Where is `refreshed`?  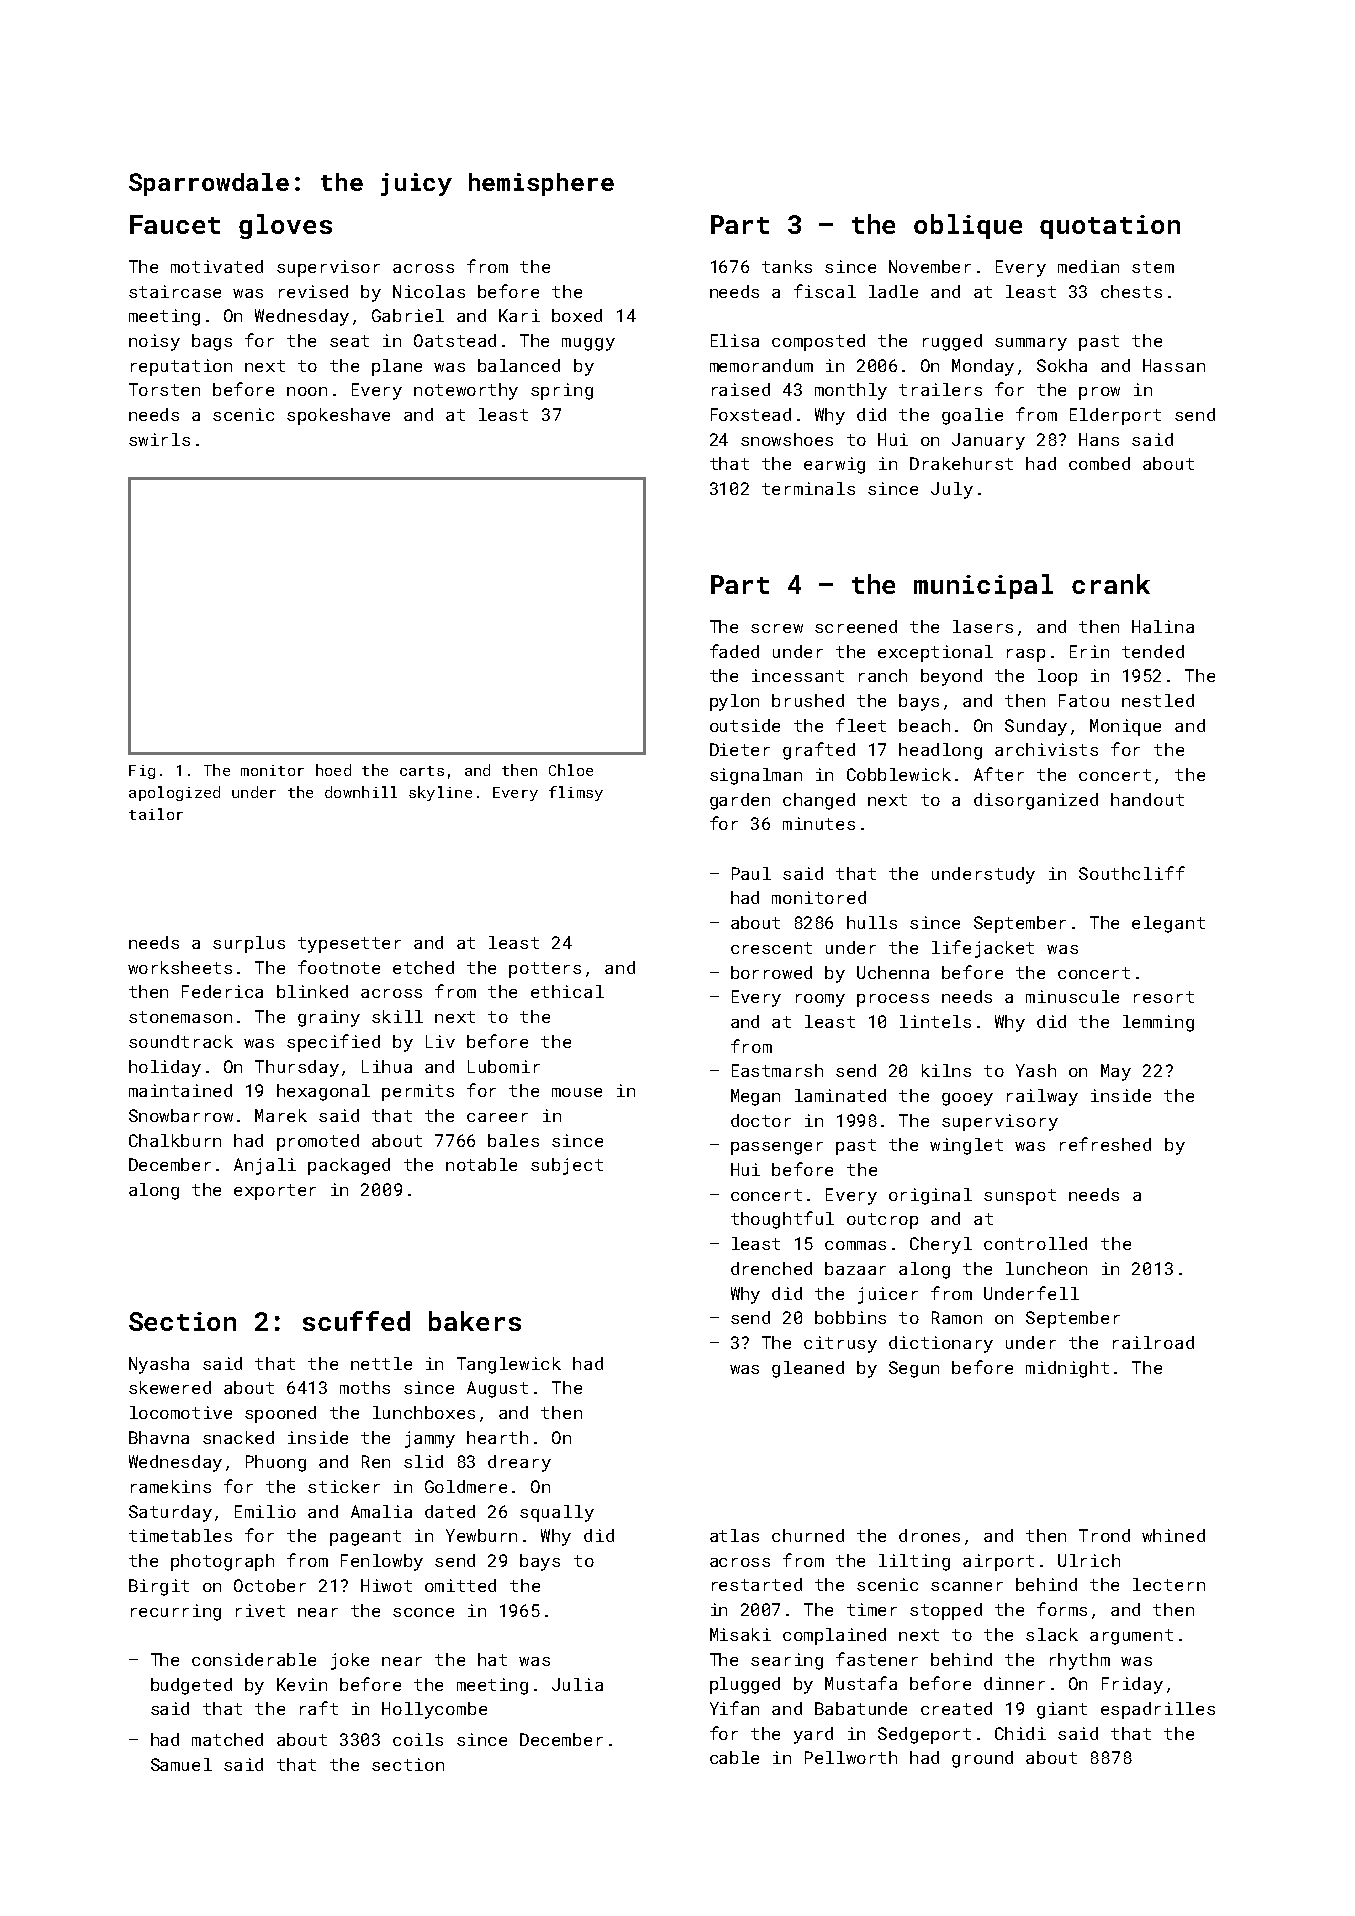
refreshed is located at coordinates (1105, 1144).
